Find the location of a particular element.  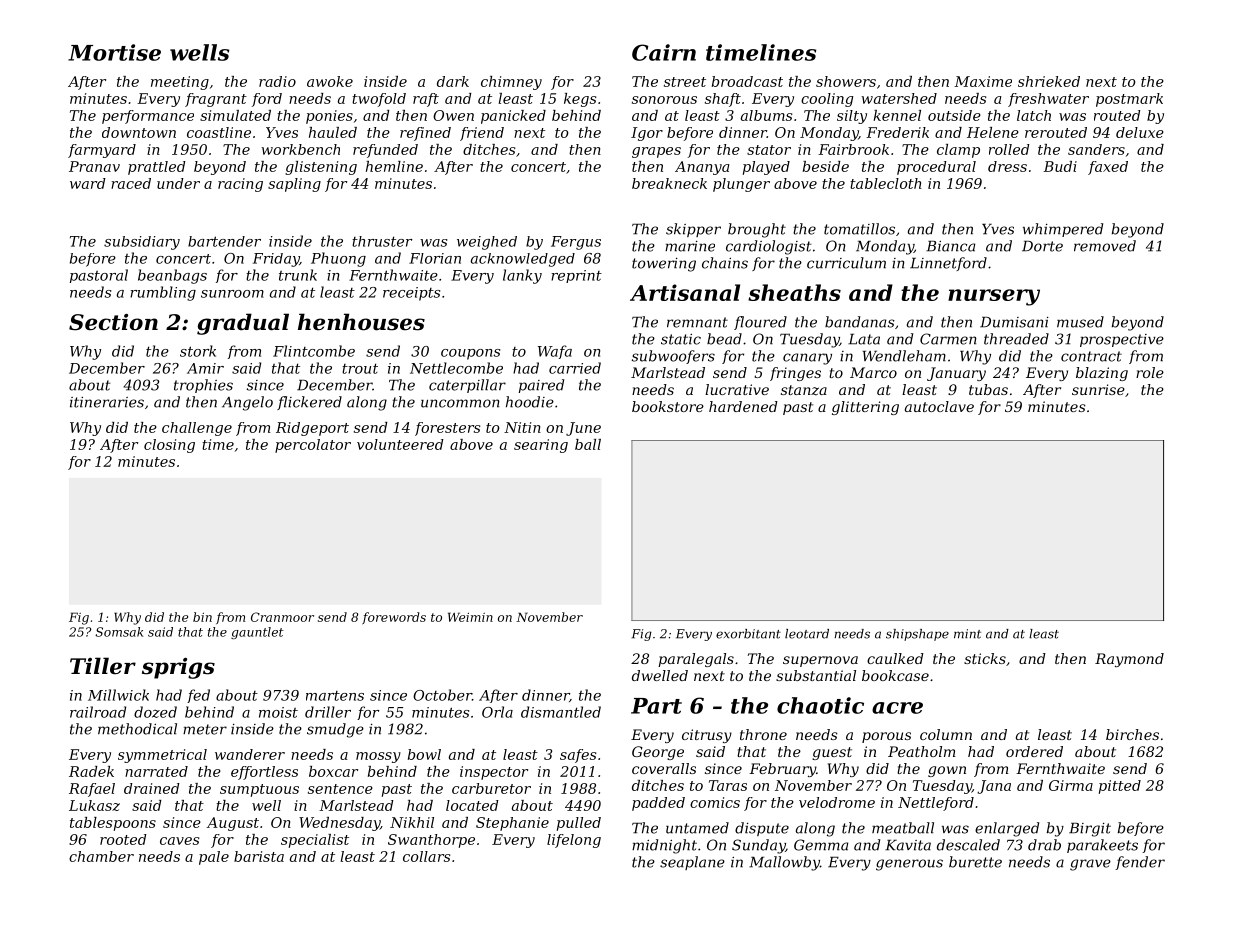

ward is located at coordinates (88, 183).
